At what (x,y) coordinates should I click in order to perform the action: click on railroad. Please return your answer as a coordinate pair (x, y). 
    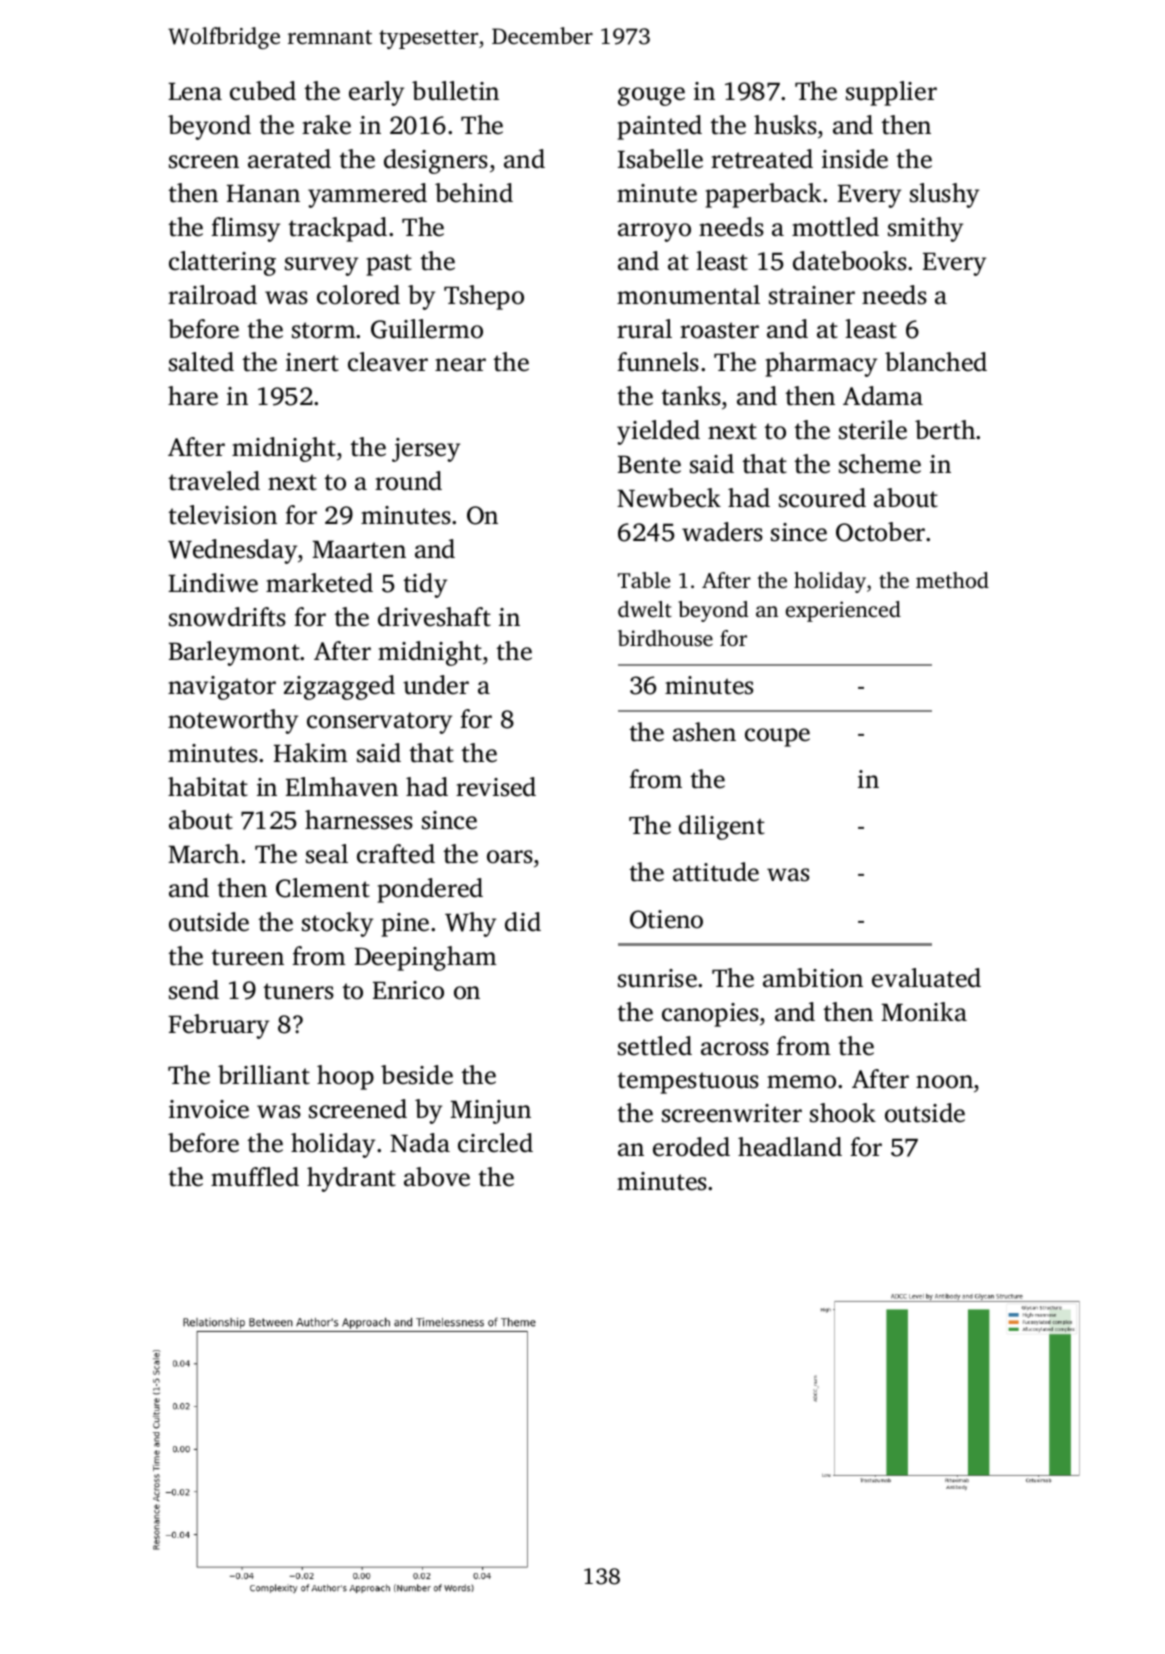
    Looking at the image, I should click on (212, 295).
